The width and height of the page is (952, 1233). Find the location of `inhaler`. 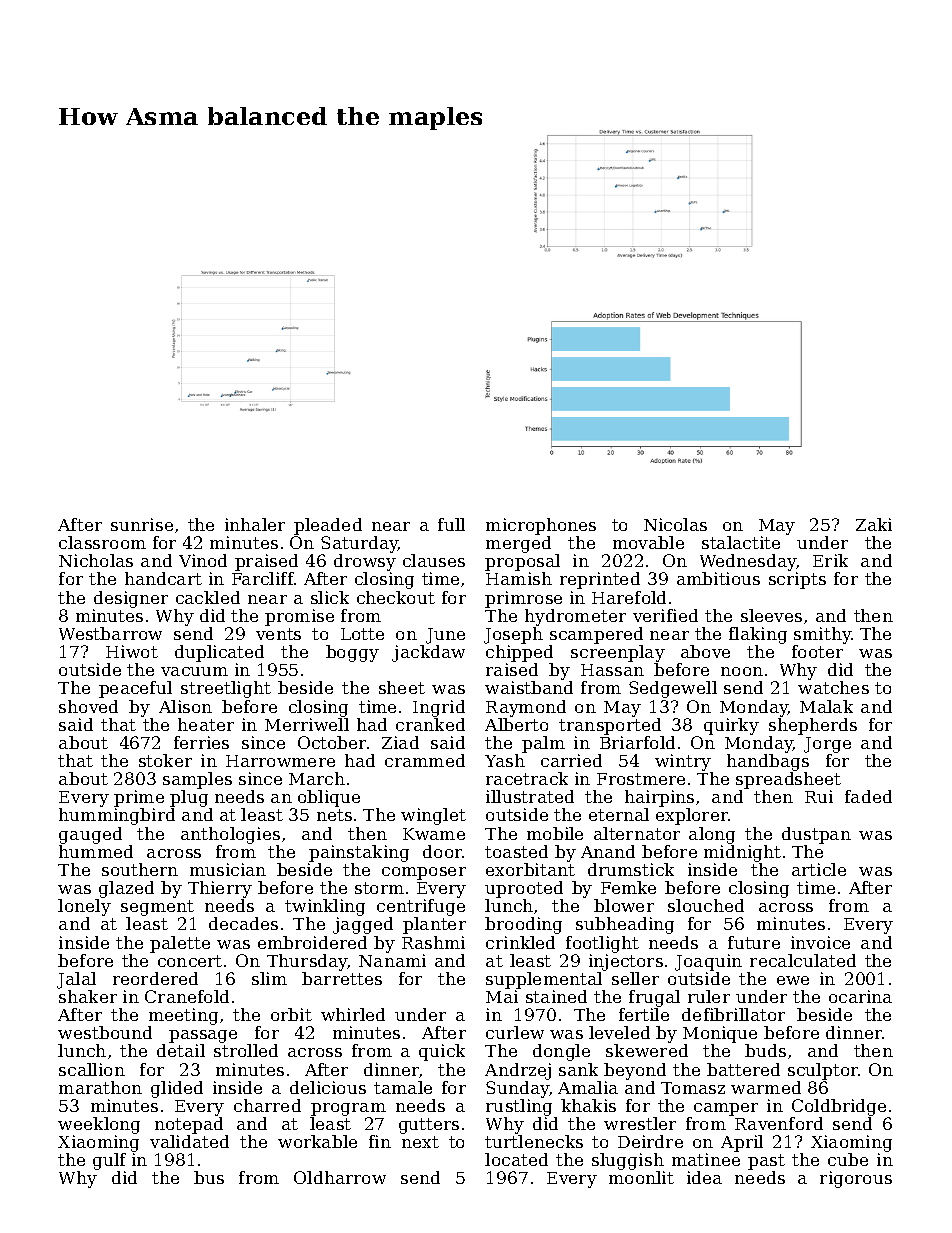

inhaler is located at coordinates (255, 524).
